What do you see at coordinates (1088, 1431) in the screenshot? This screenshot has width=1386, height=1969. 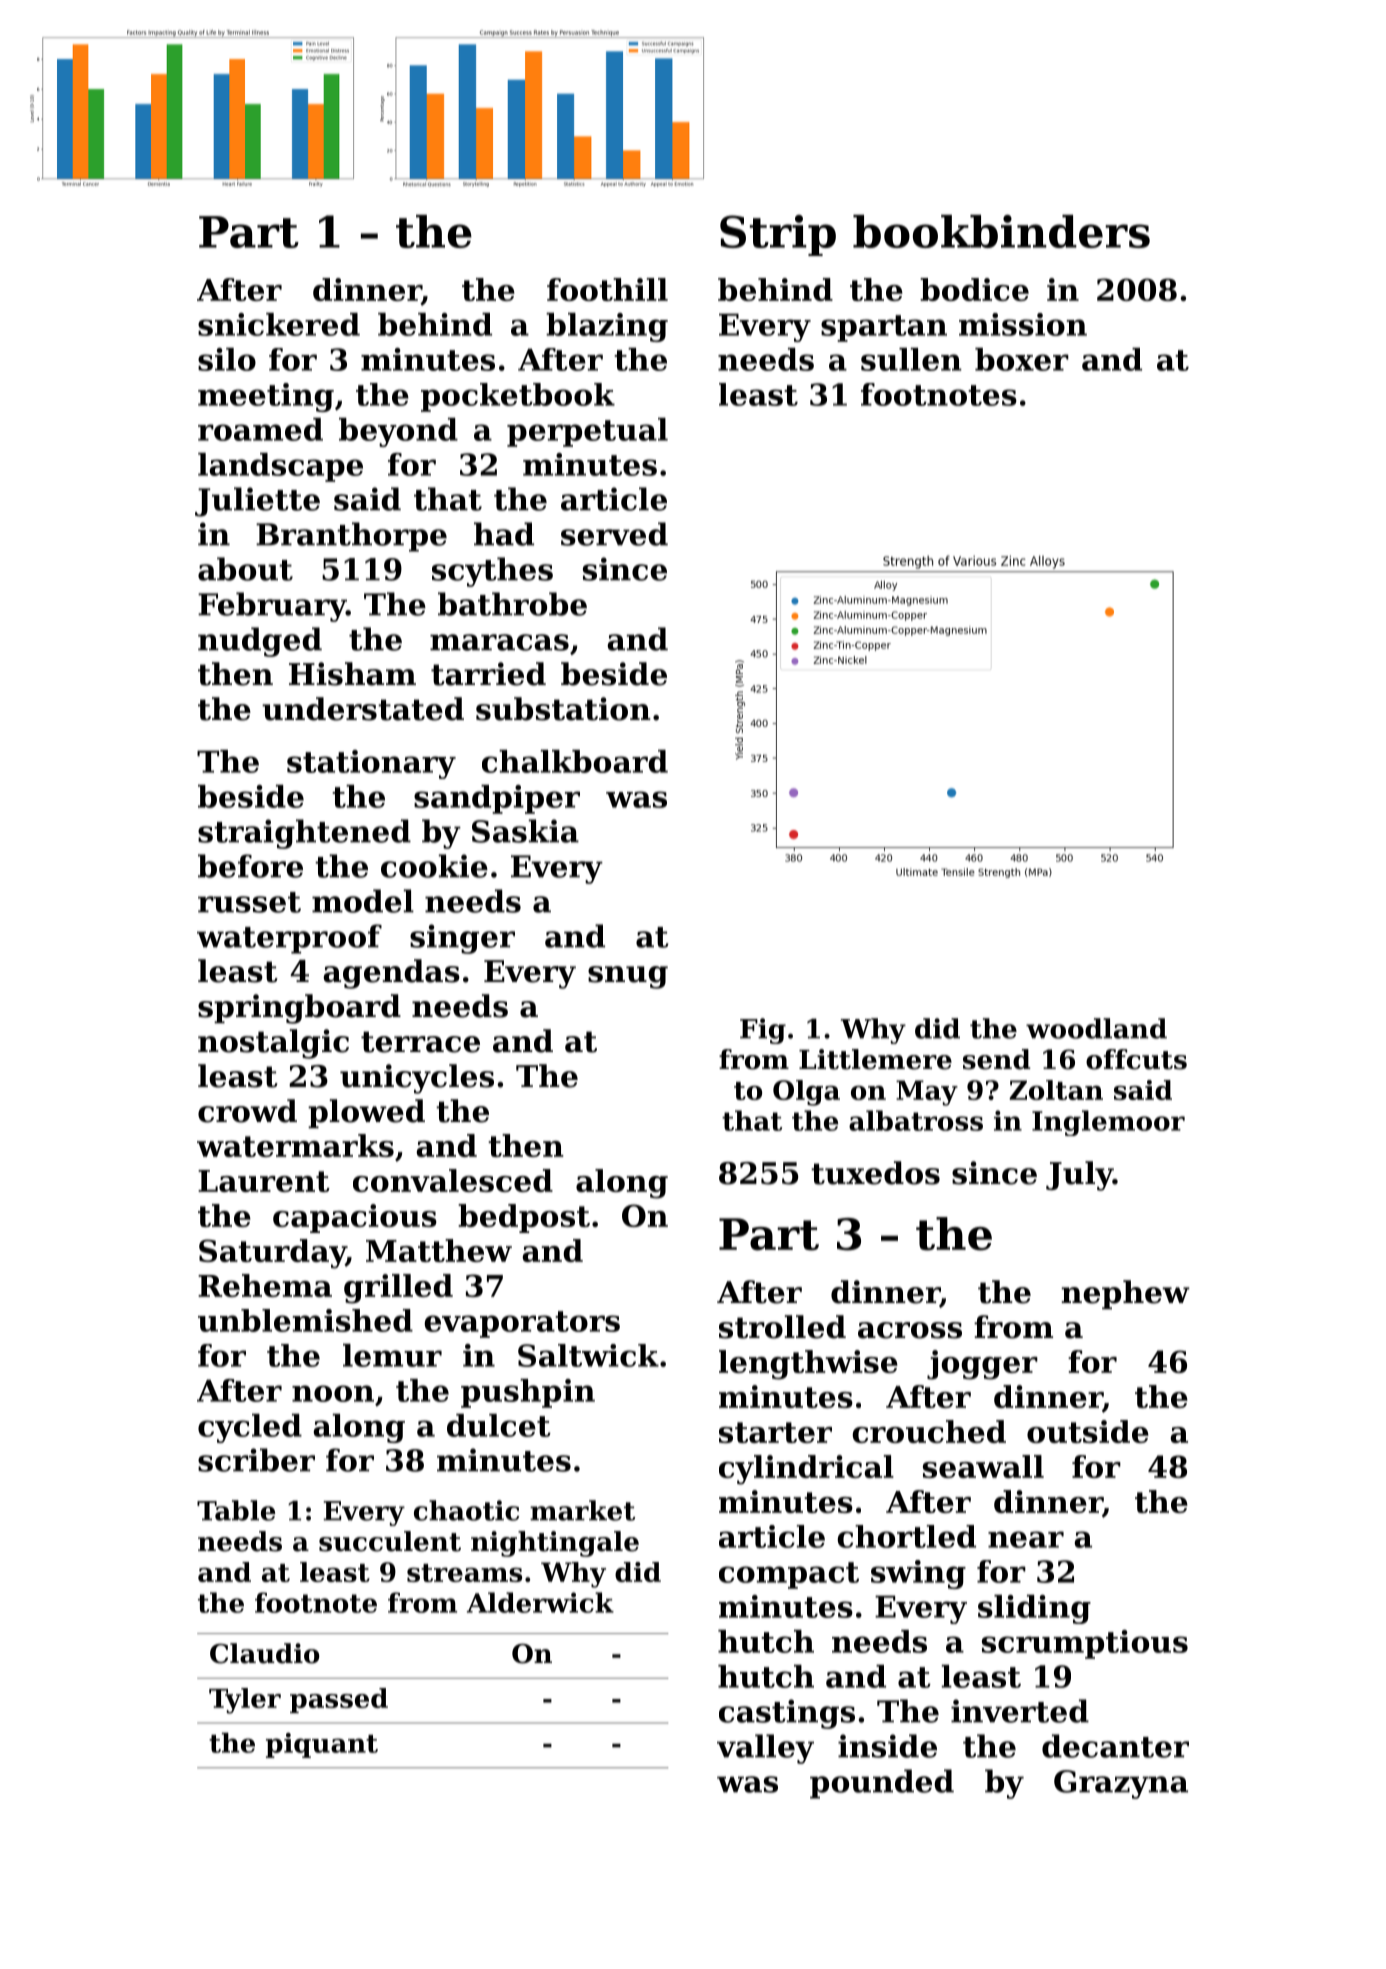 I see `outside` at bounding box center [1088, 1431].
